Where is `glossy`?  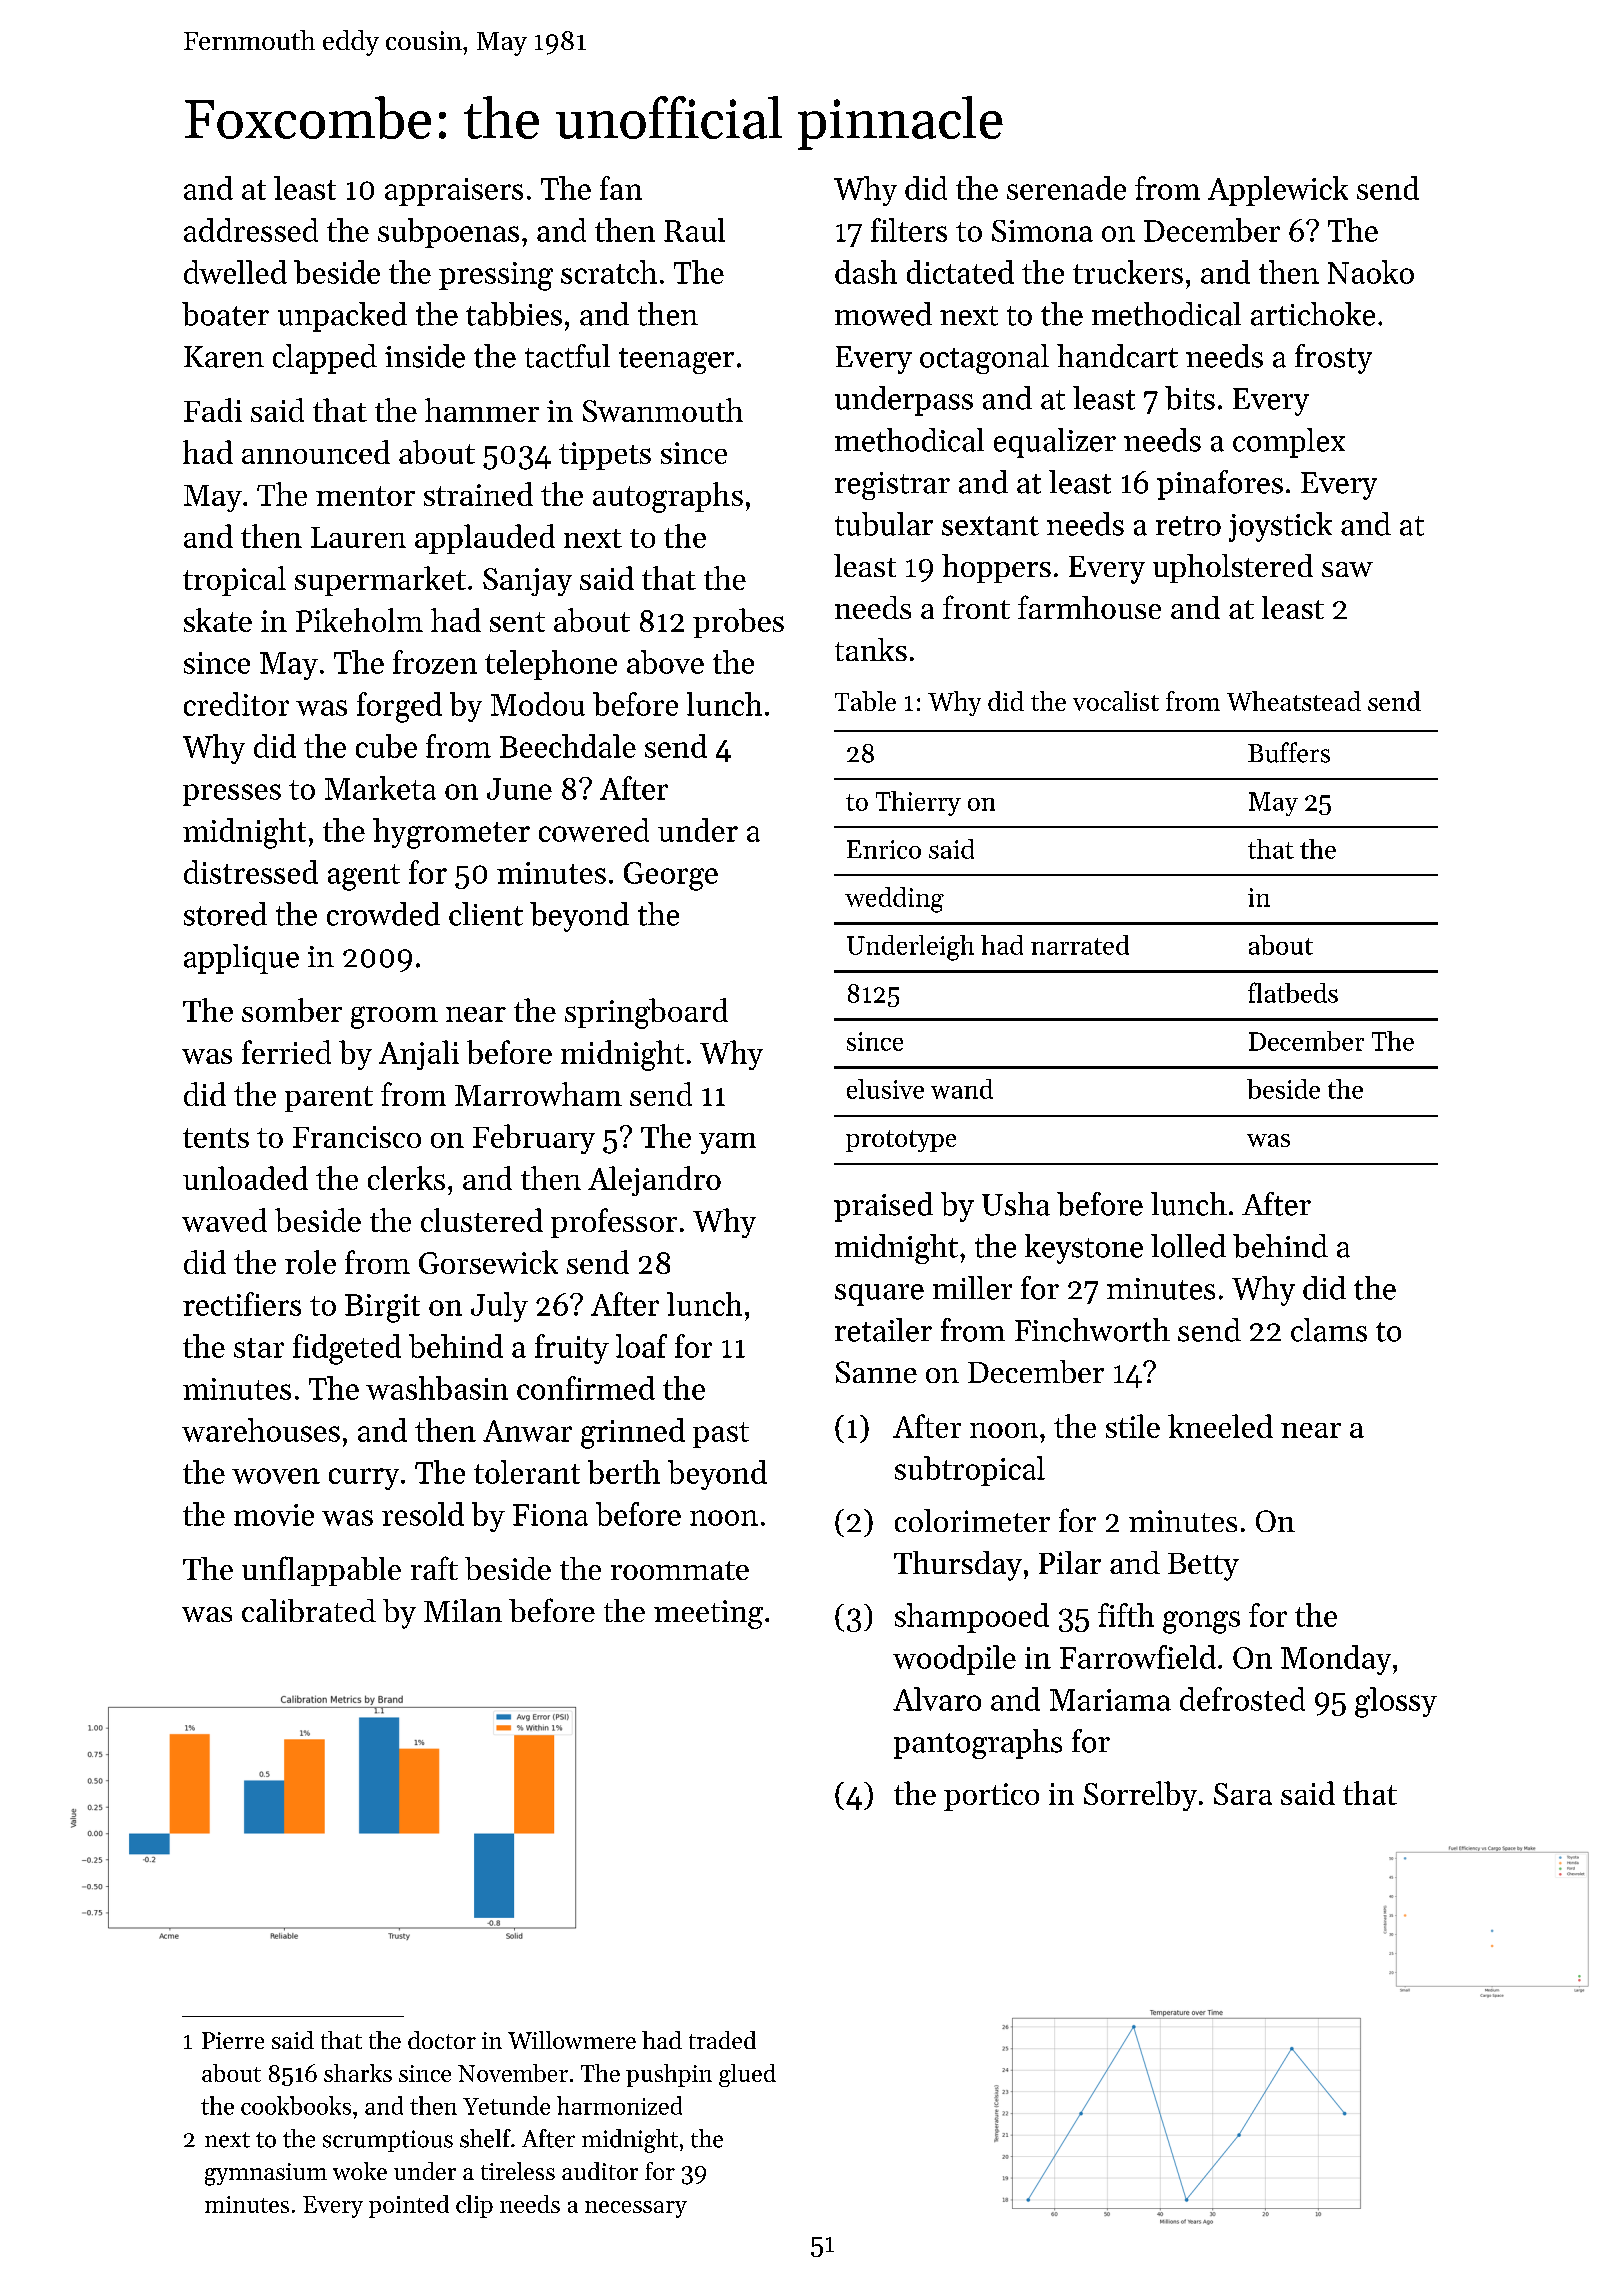 glossy is located at coordinates (1396, 1702).
